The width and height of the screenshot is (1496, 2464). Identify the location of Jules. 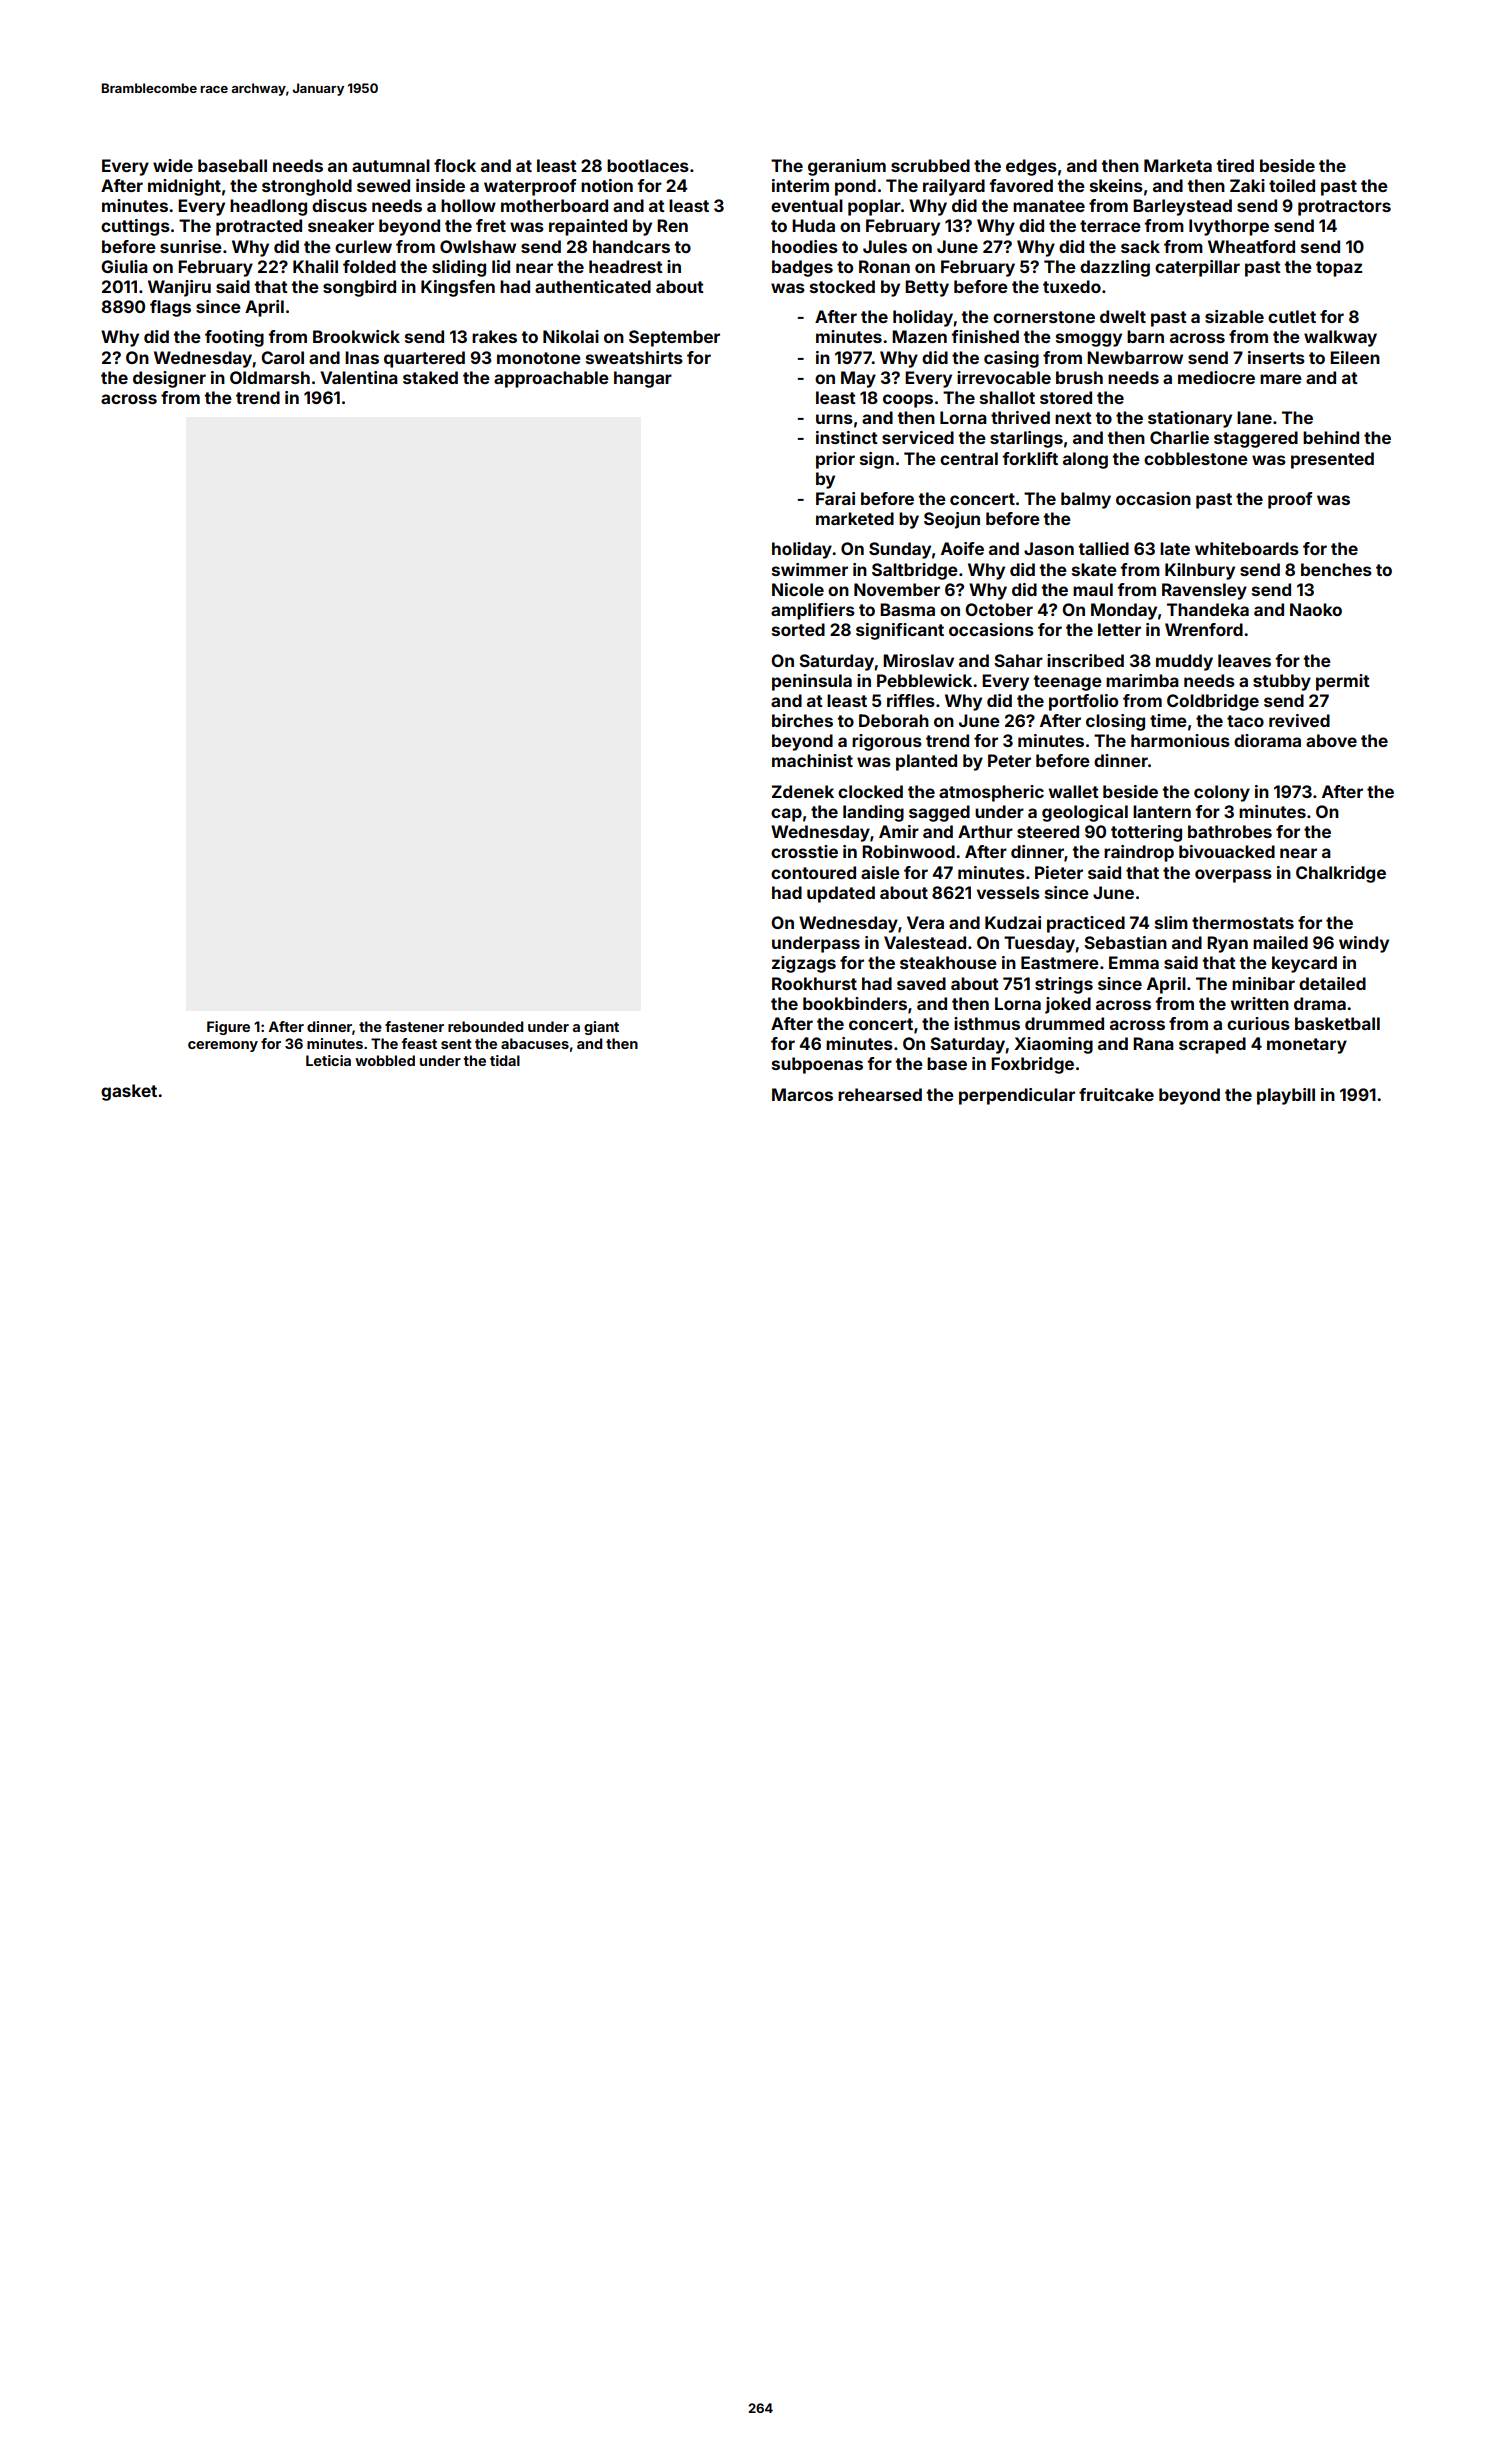
(885, 246).
